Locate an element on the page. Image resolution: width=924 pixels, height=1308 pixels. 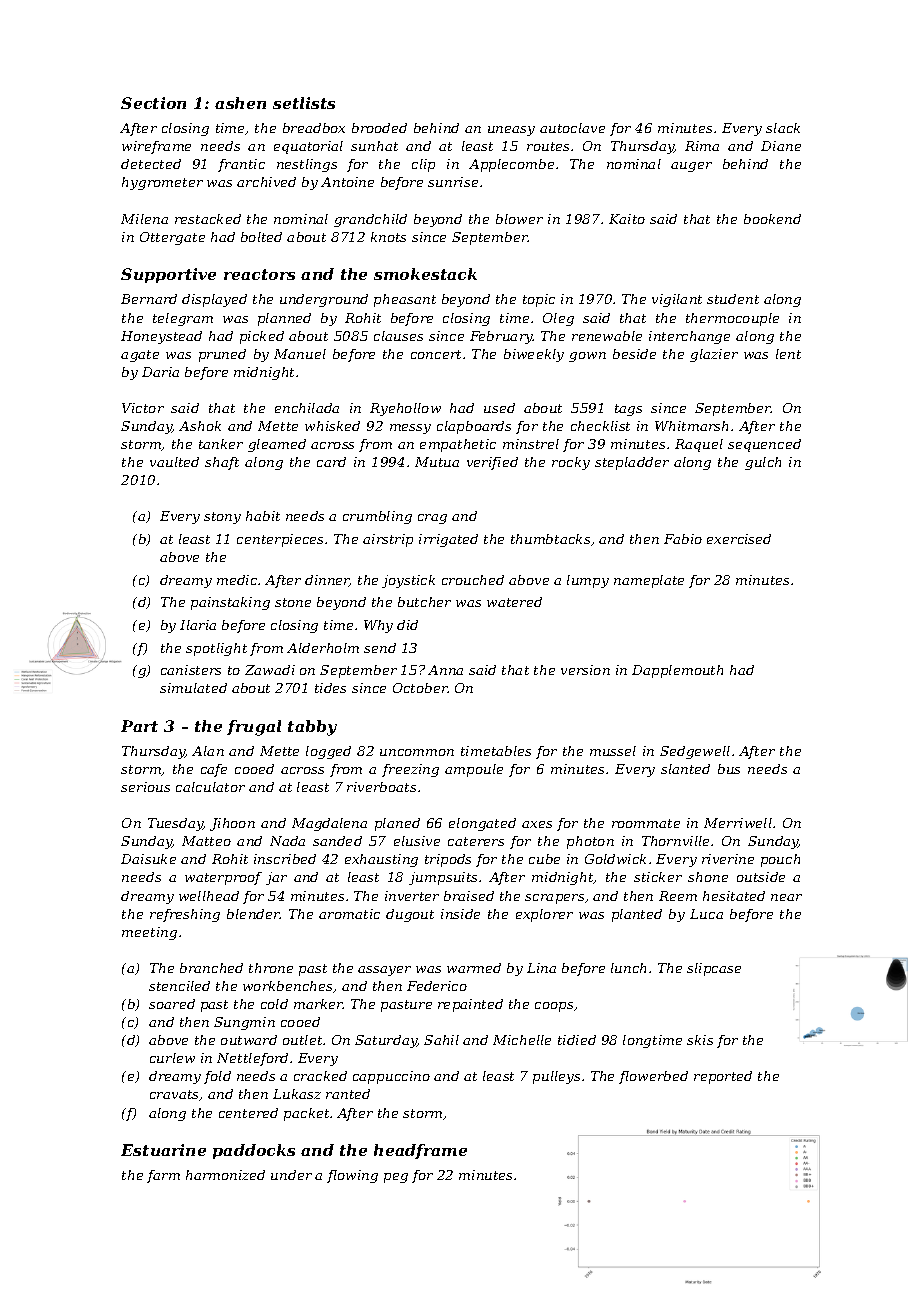
bolted is located at coordinates (261, 237).
